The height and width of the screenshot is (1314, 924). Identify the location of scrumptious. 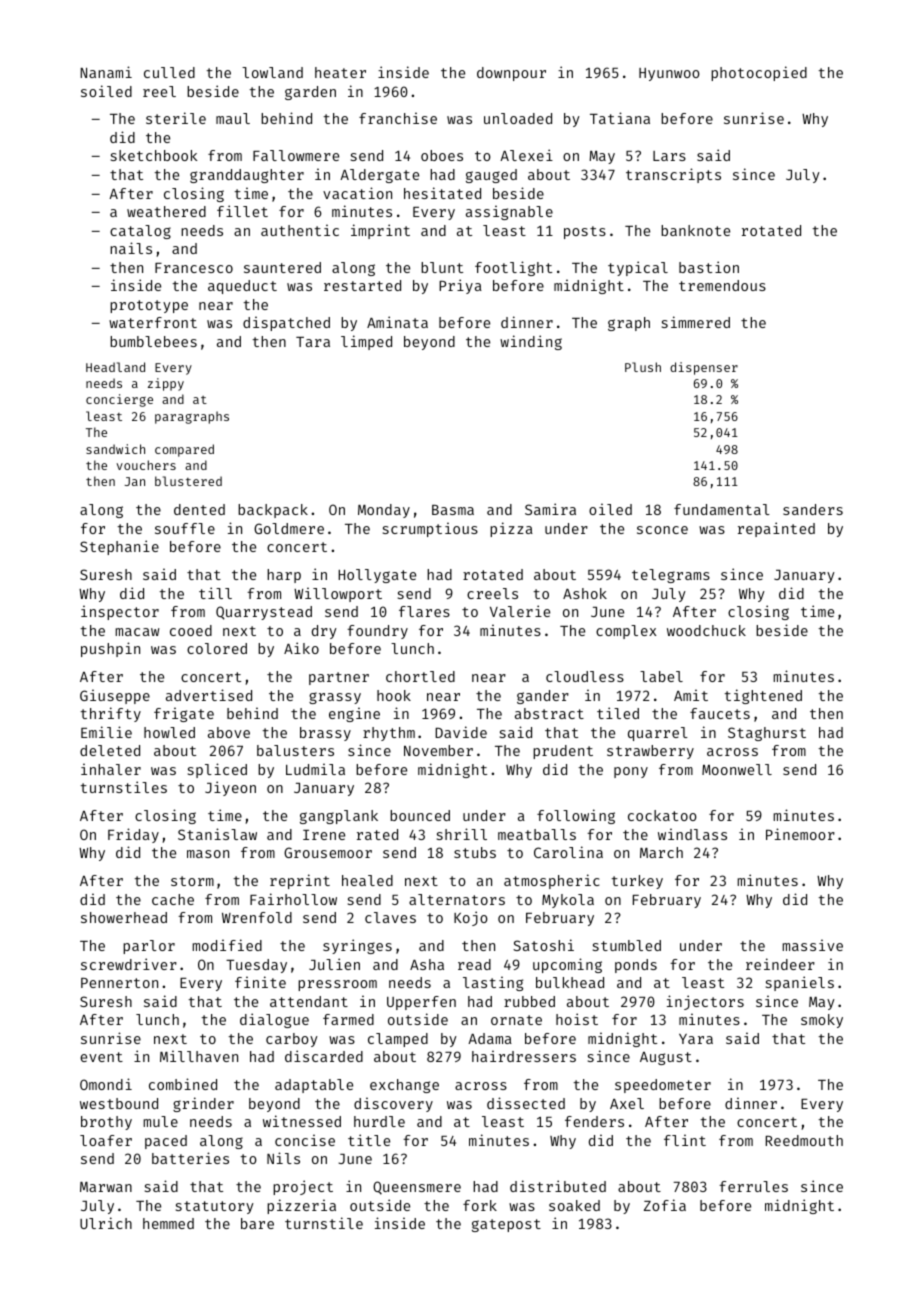
(430, 529).
